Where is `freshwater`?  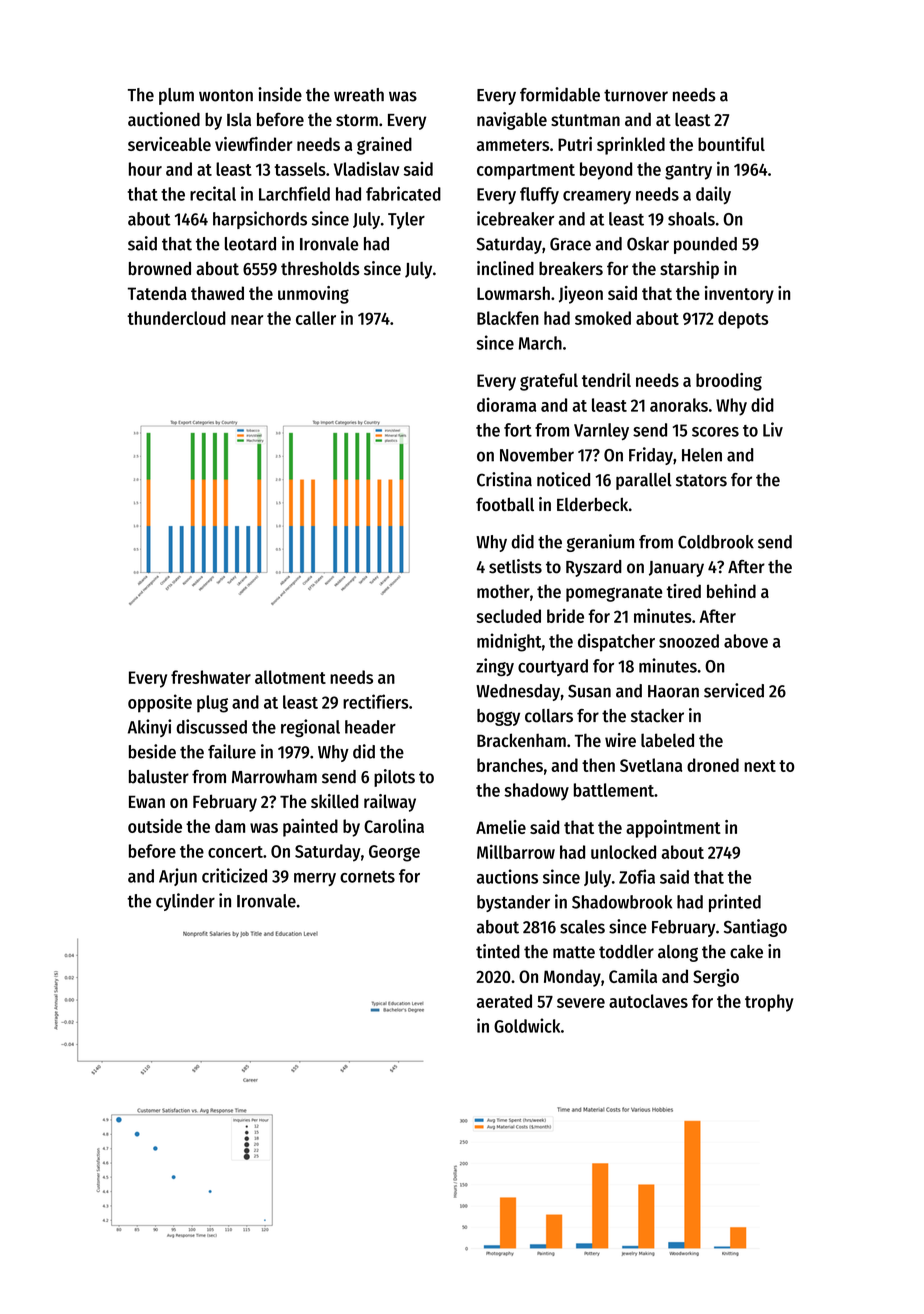
freshwater is located at coordinates (211, 677).
